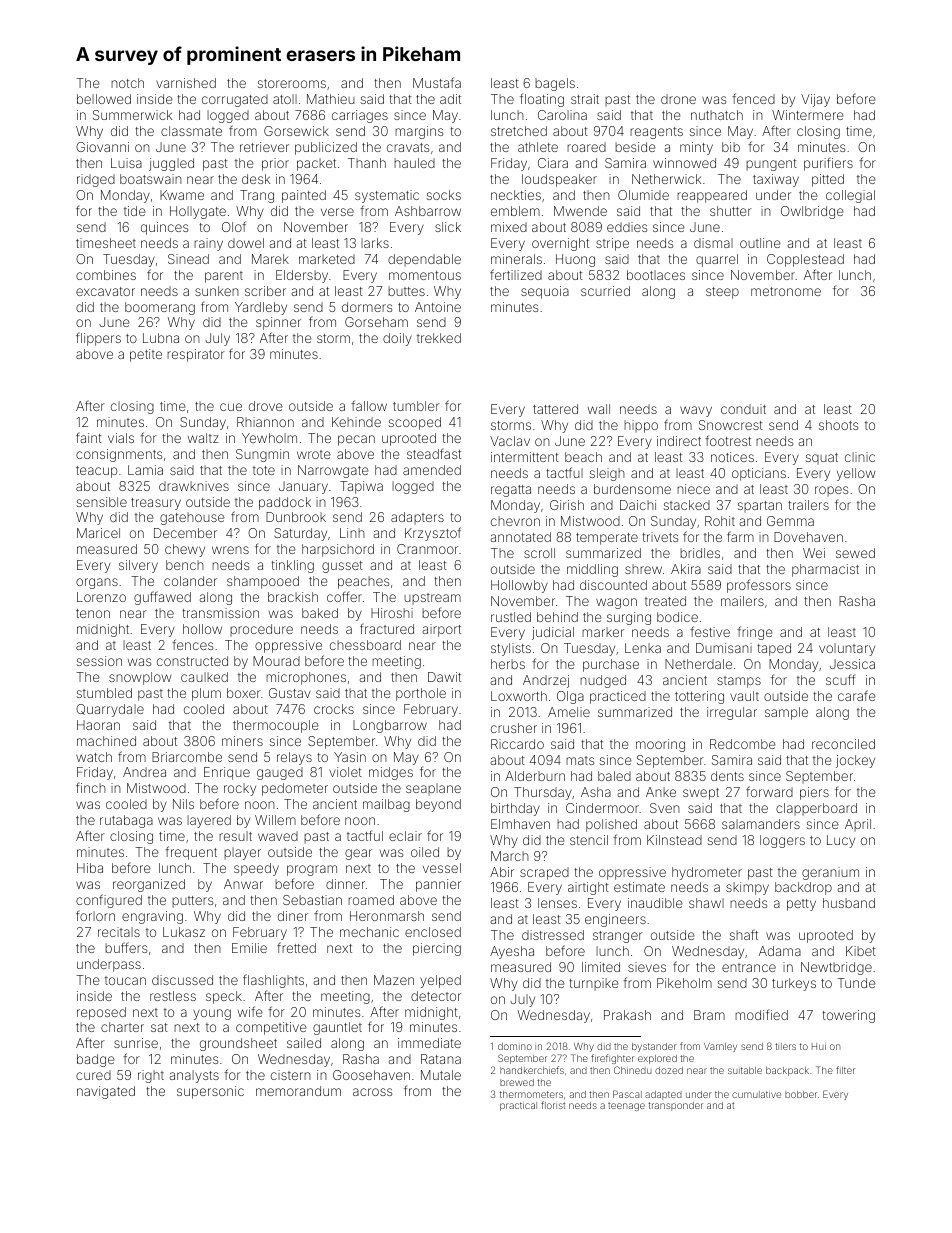 Image resolution: width=952 pixels, height=1233 pixels. Describe the element at coordinates (262, 455) in the screenshot. I see `Sungmin` at that location.
